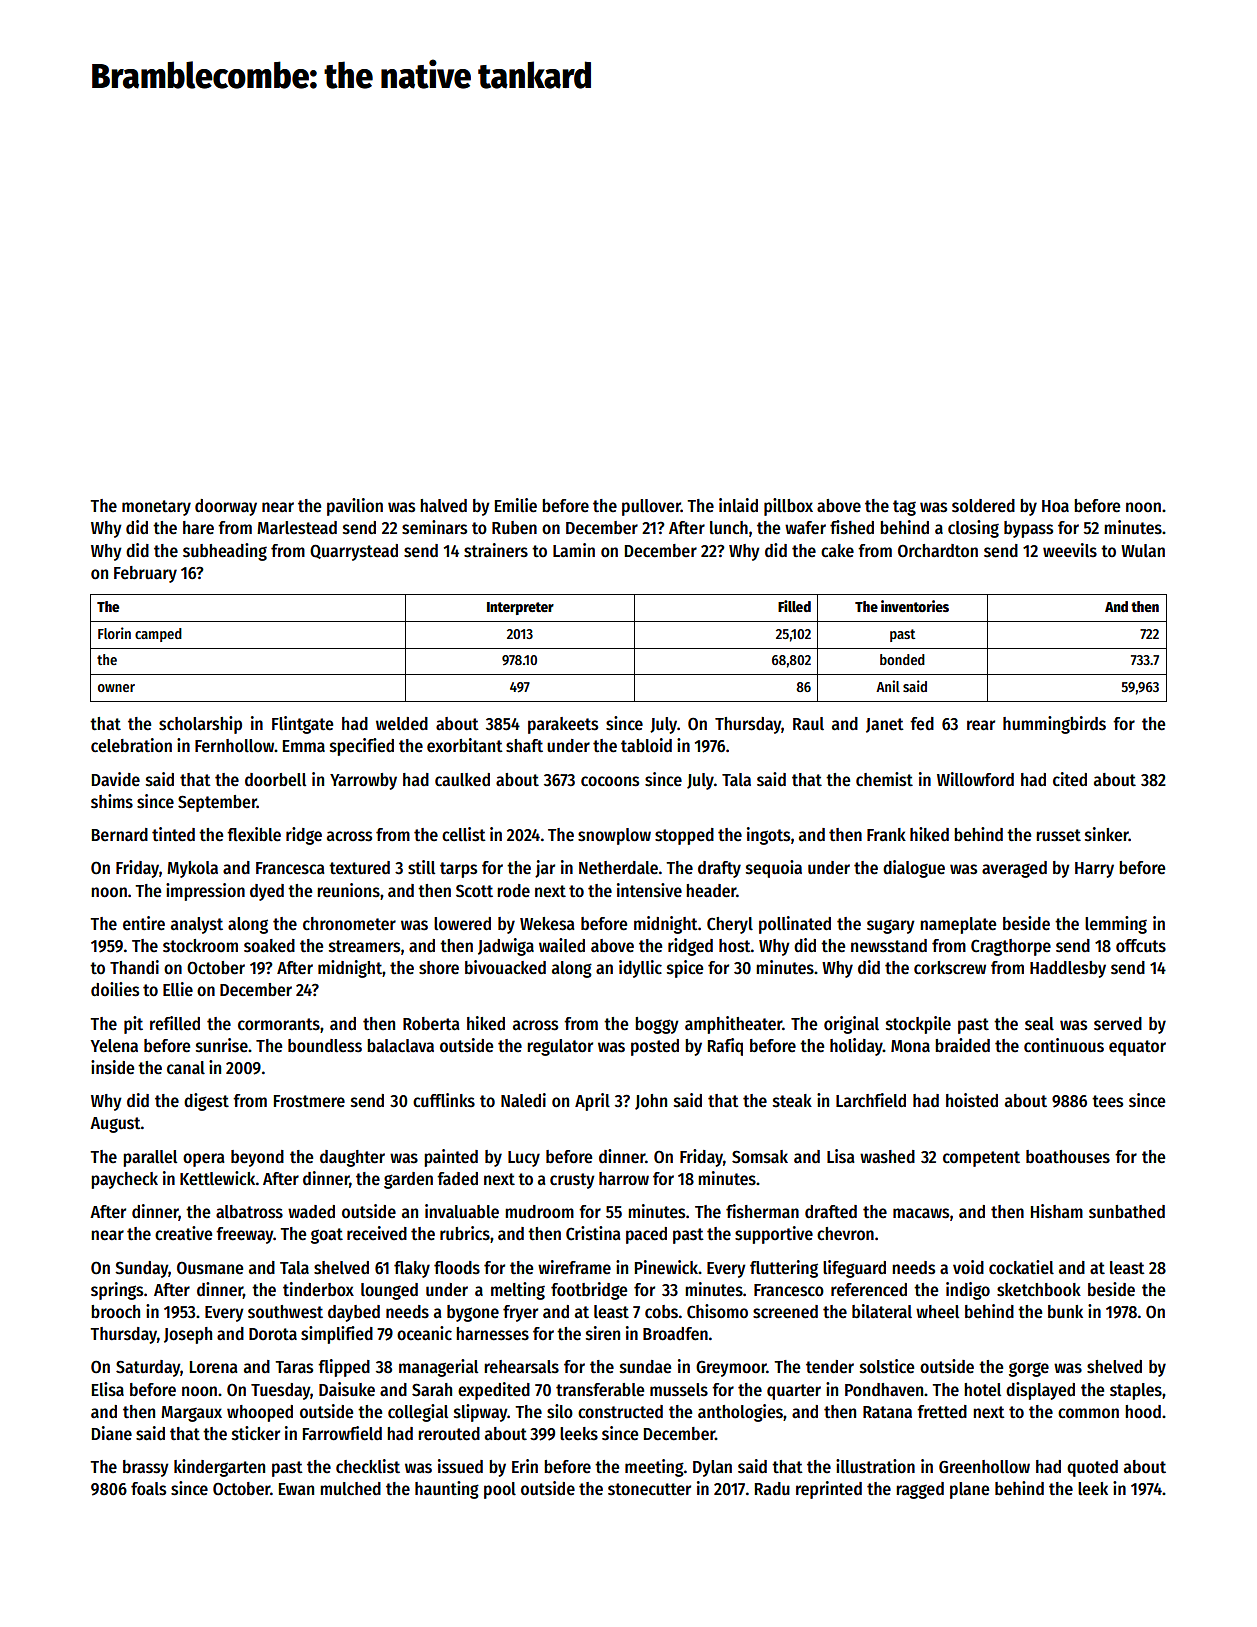 This screenshot has height=1627, width=1257. Describe the element at coordinates (206, 1102) in the screenshot. I see `digest` at that location.
